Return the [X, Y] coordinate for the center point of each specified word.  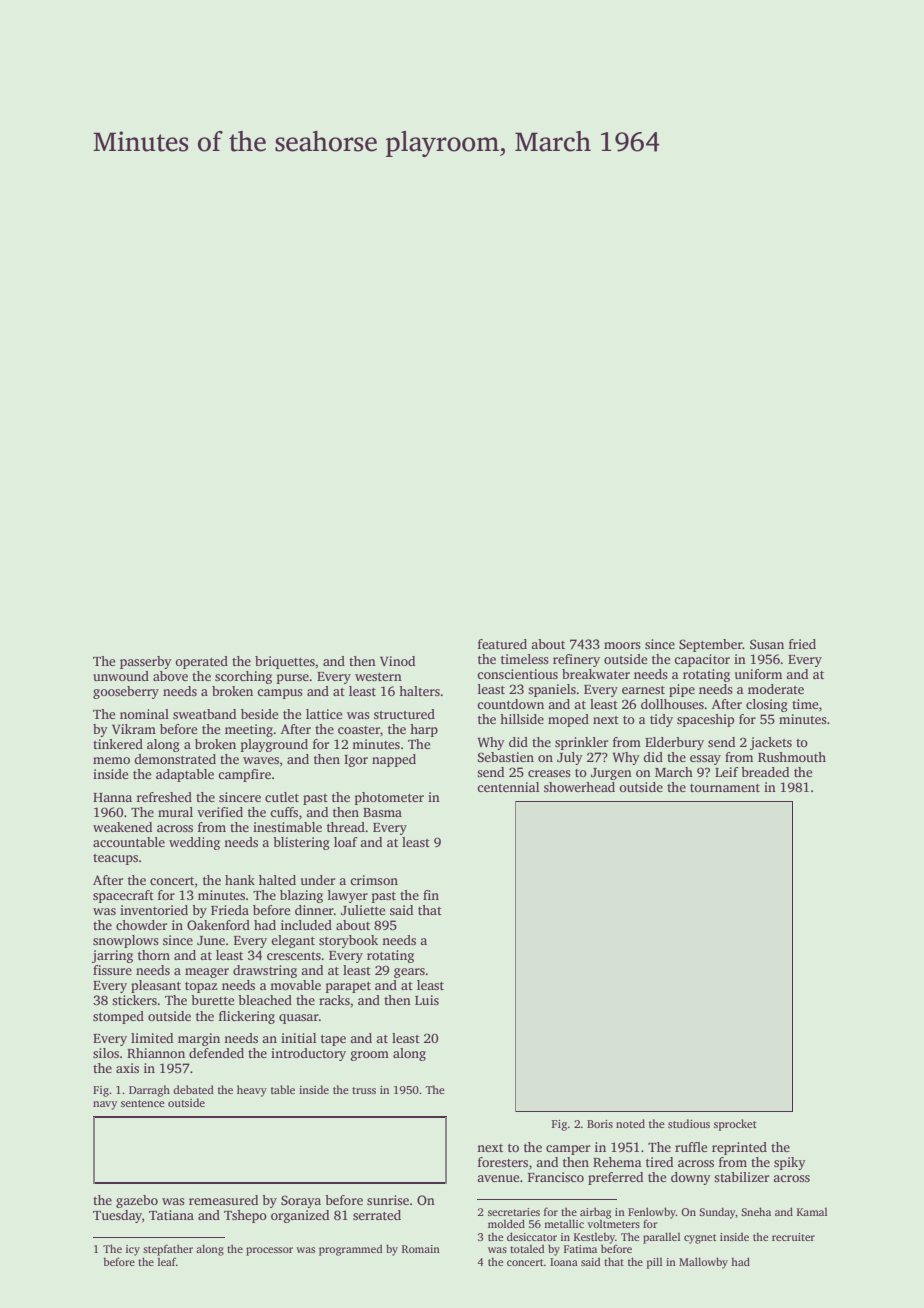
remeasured [223, 1200]
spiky [790, 1163]
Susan [767, 644]
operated [201, 662]
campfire [244, 775]
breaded [765, 772]
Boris [600, 1124]
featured [502, 644]
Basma [382, 812]
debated [193, 1089]
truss [364, 1090]
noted [630, 1123]
